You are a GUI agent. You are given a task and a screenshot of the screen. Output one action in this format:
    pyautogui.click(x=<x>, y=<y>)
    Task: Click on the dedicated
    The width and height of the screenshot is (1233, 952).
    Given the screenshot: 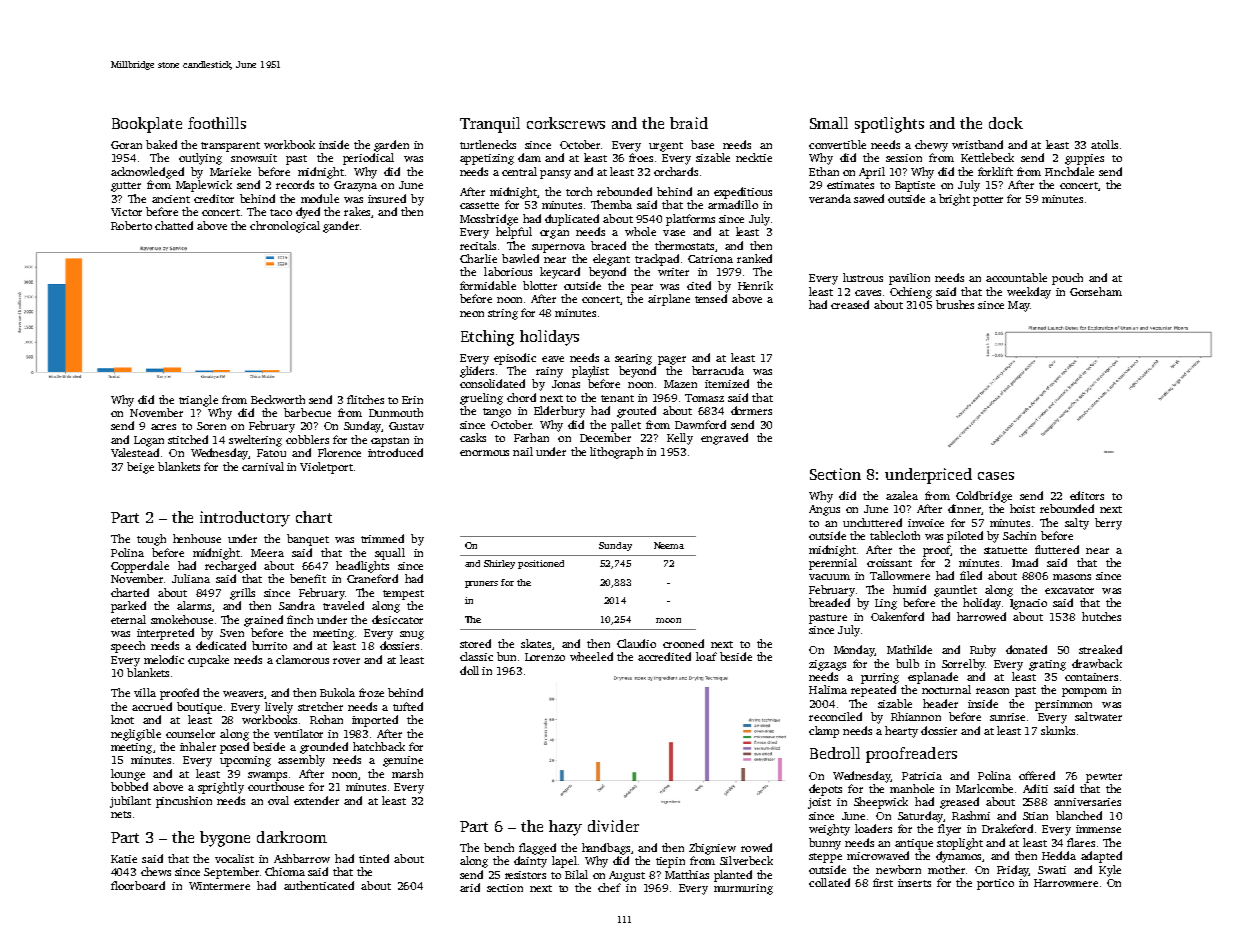 What is the action you would take?
    pyautogui.click(x=221, y=645)
